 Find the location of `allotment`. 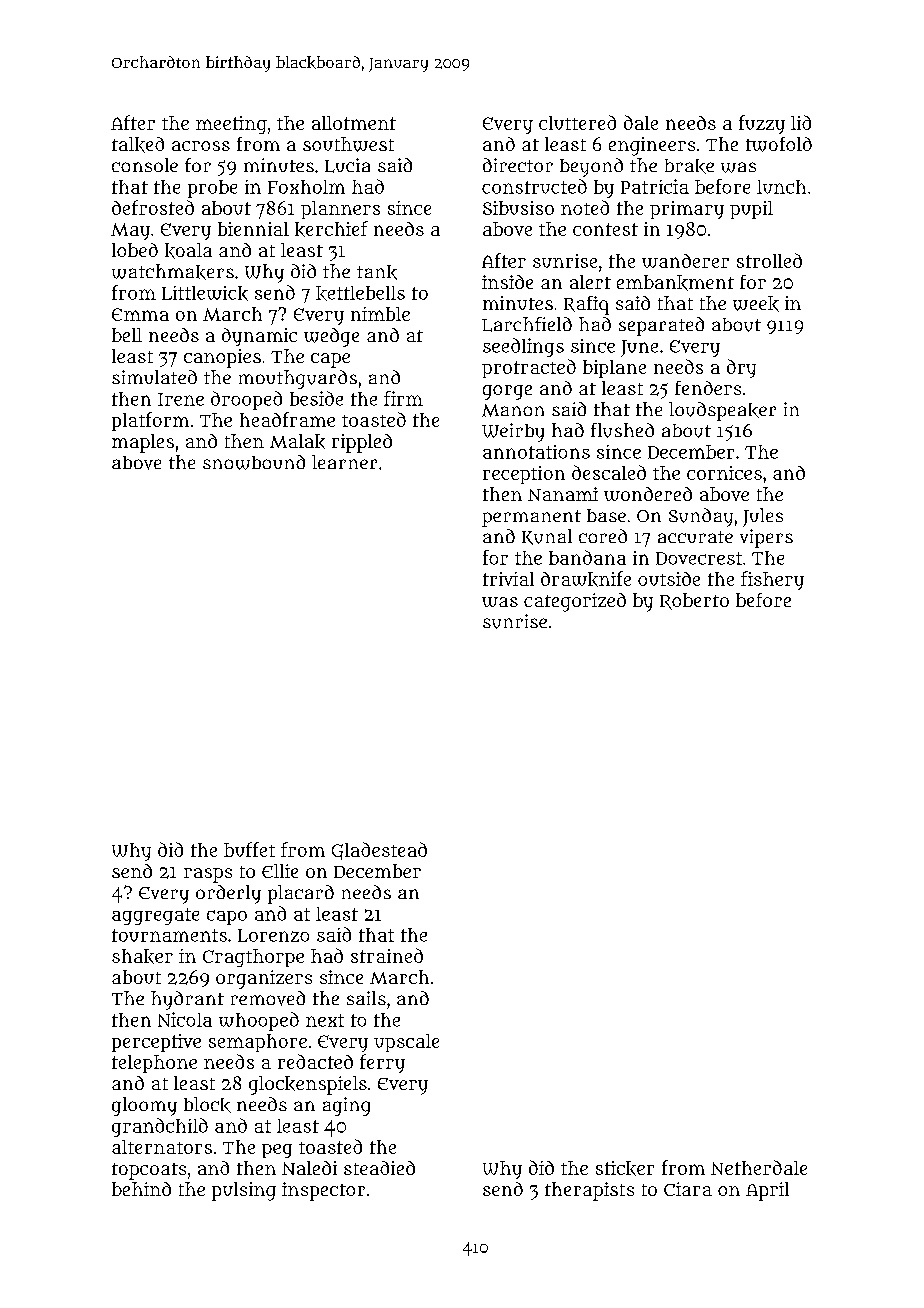

allotment is located at coordinates (354, 123).
